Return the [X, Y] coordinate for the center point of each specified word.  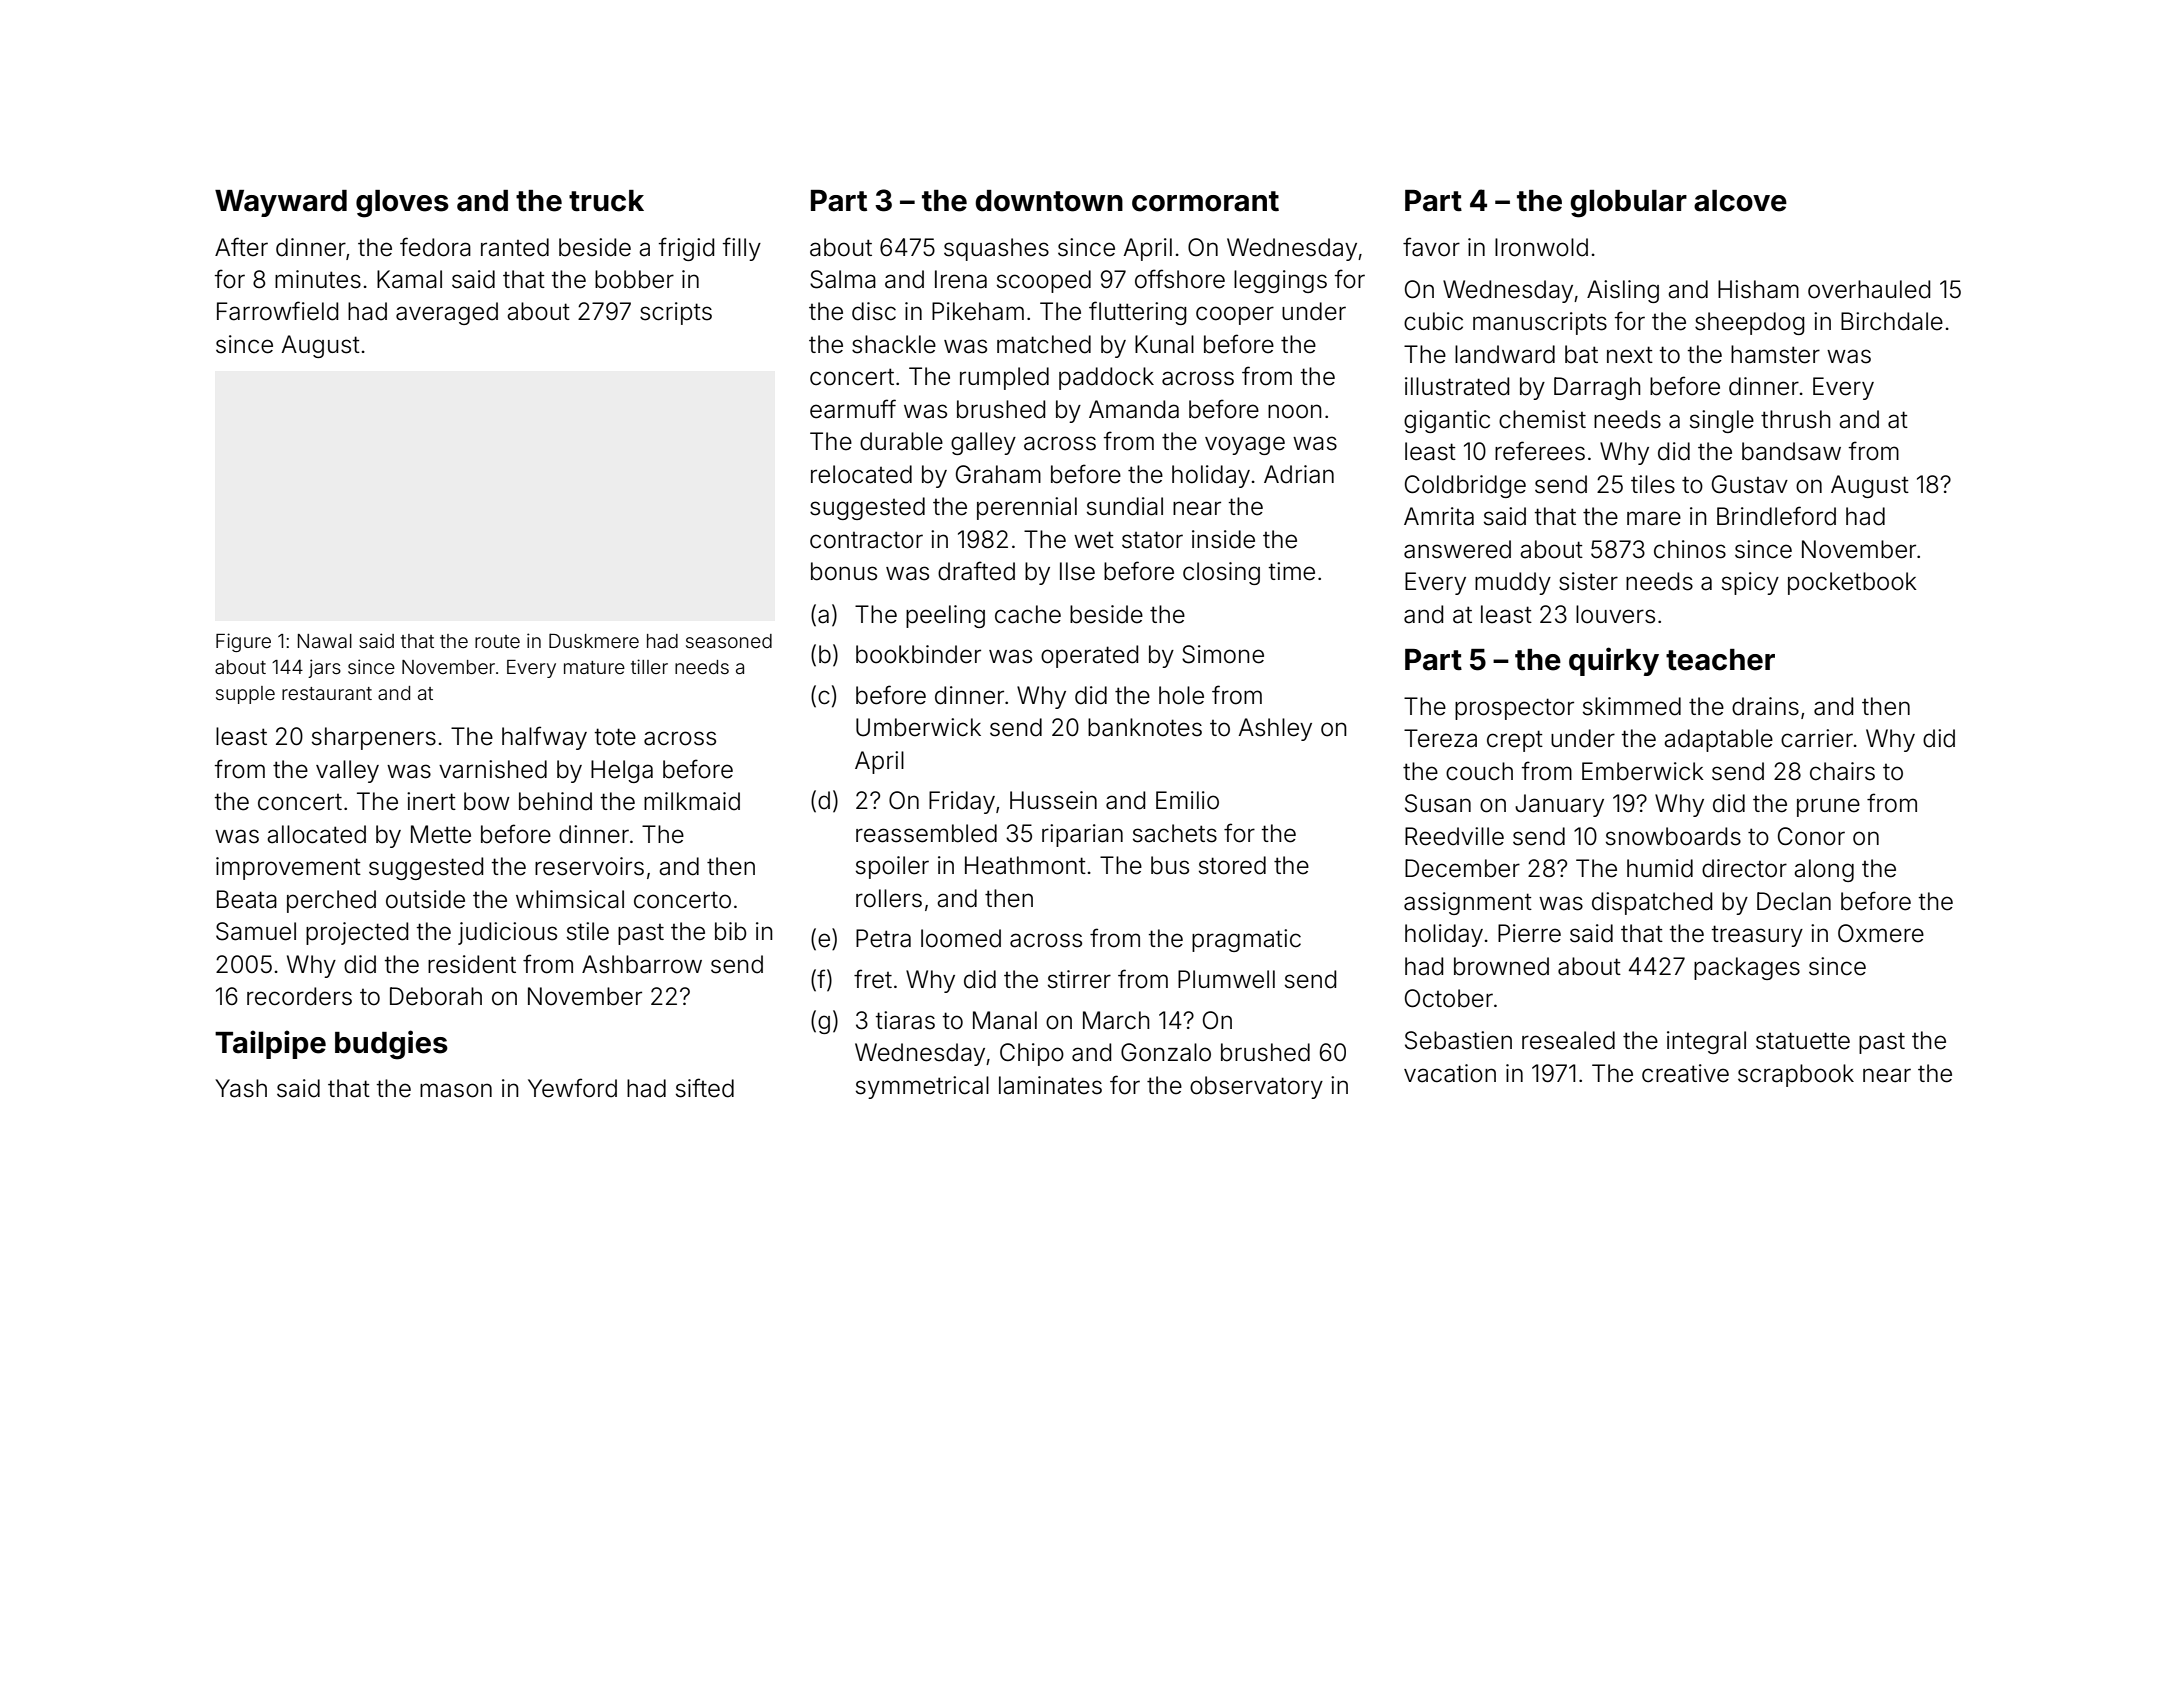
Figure [243, 642]
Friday [962, 802]
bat [1581, 354]
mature [594, 667]
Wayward [281, 203]
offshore [1180, 279]
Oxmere [1881, 933]
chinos [1690, 549]
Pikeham [978, 311]
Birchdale [1892, 321]
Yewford [572, 1088]
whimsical [570, 899]
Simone [1223, 654]
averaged [447, 313]
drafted [976, 571]
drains [1765, 706]
